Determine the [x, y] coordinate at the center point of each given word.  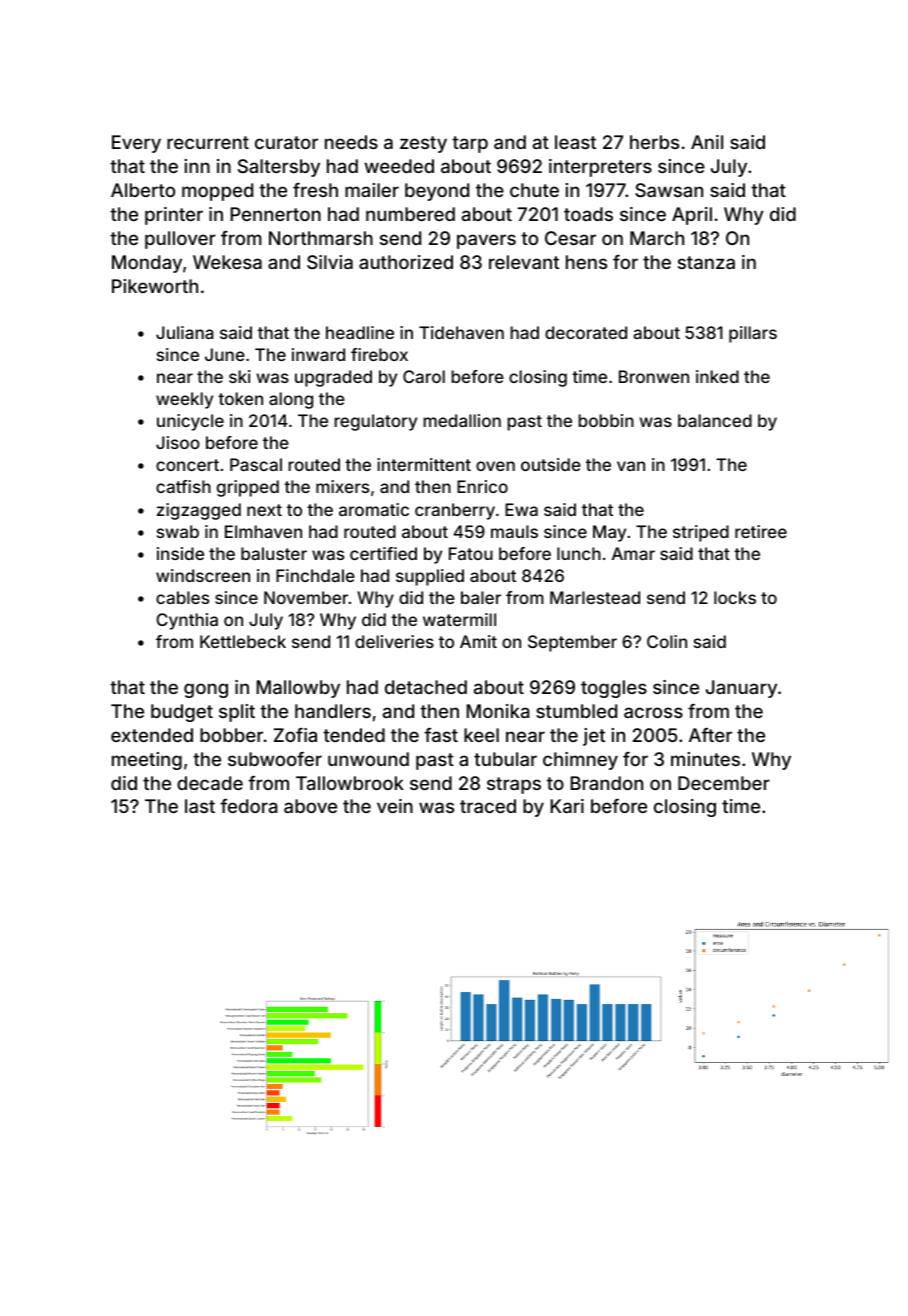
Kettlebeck [243, 641]
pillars [753, 334]
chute [534, 190]
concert [187, 465]
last [200, 806]
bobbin [606, 420]
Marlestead [595, 597]
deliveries [394, 641]
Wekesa [227, 262]
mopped [217, 192]
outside [551, 464]
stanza [706, 262]
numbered [410, 214]
